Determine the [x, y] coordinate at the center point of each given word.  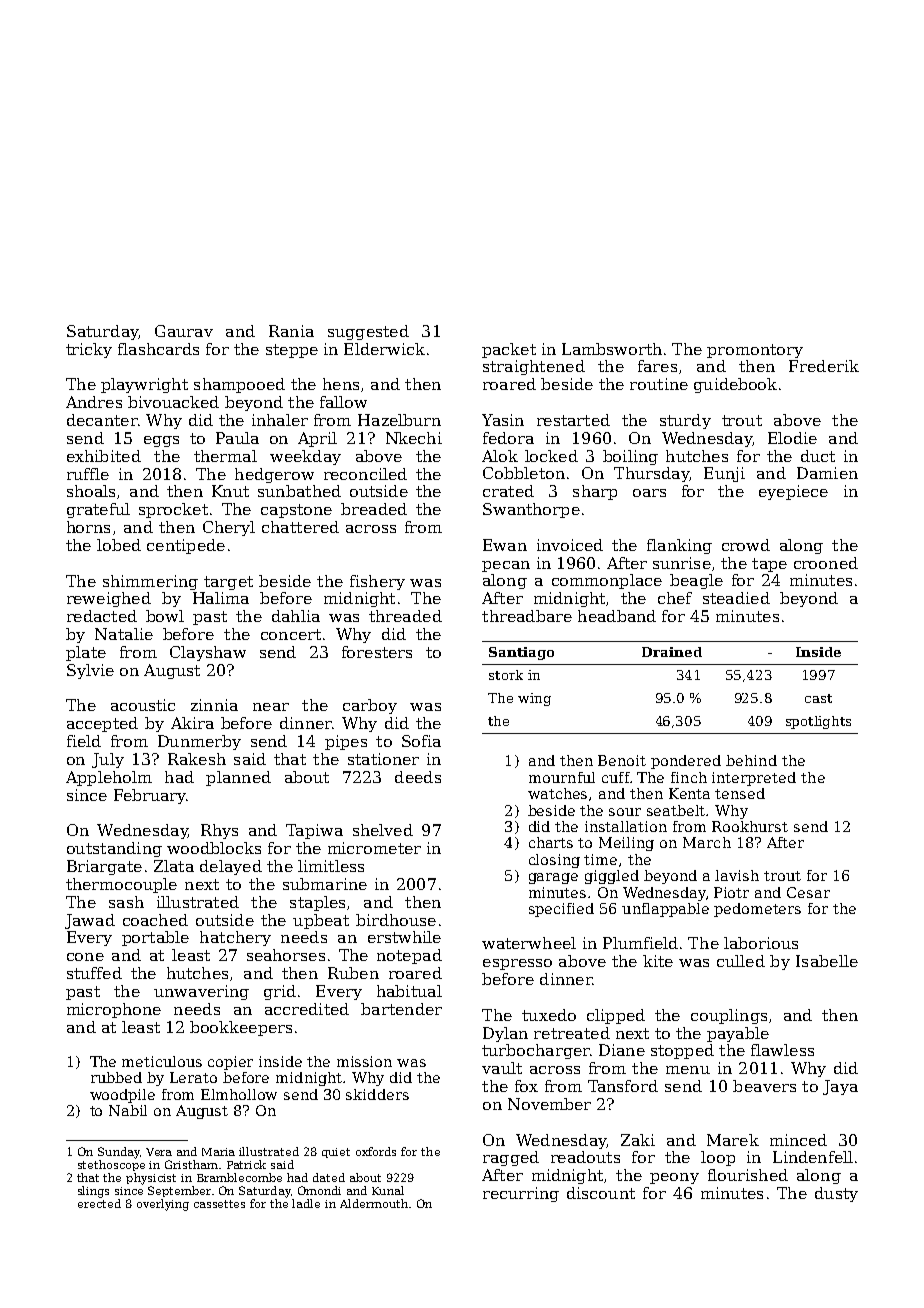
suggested [368, 332]
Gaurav [184, 331]
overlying [163, 1205]
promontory [755, 351]
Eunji [724, 474]
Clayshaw [208, 653]
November [549, 1104]
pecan [506, 566]
